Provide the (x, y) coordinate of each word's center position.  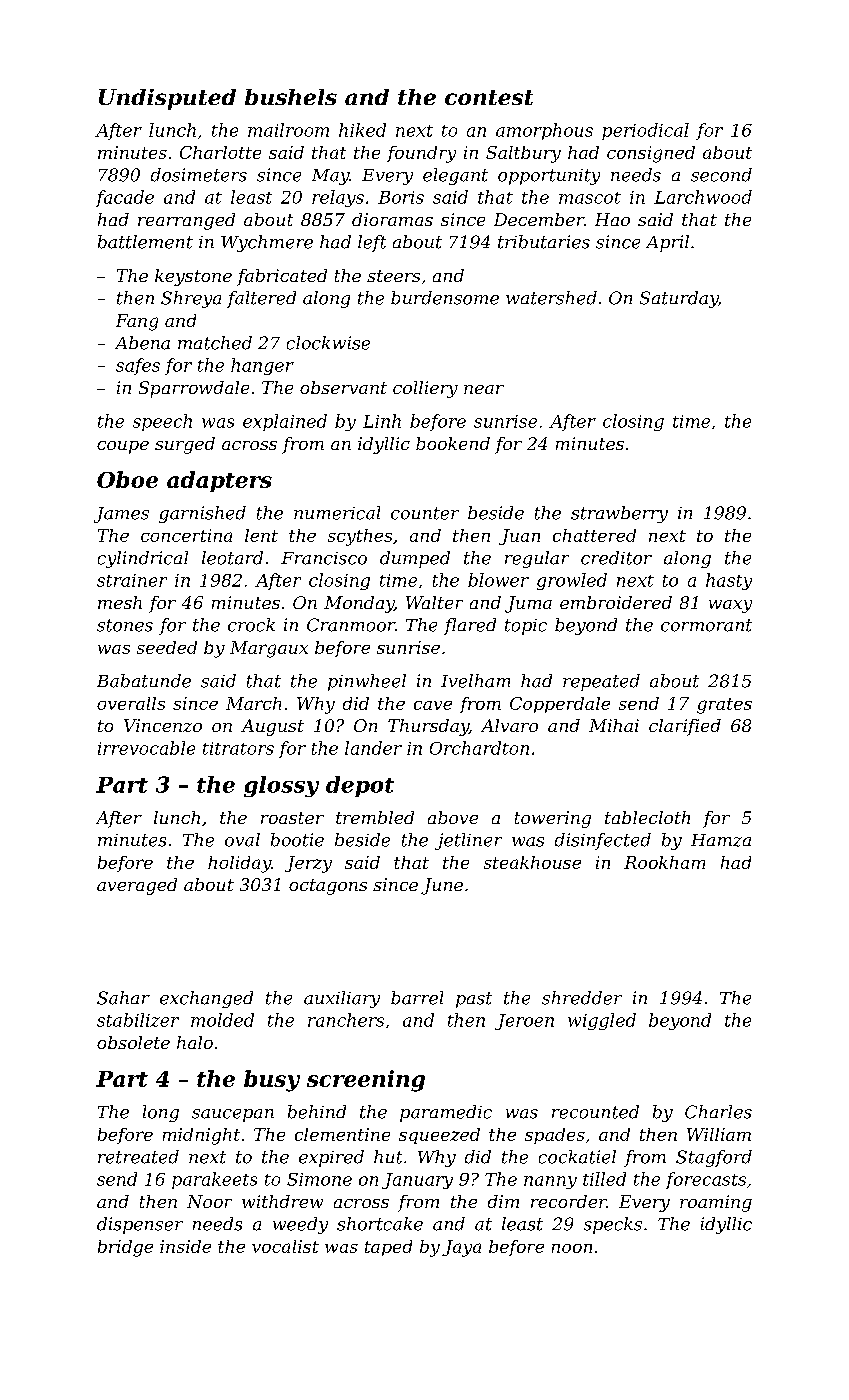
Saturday (679, 299)
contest (489, 97)
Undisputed (167, 99)
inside (185, 1246)
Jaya (461, 1248)
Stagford (714, 1158)
